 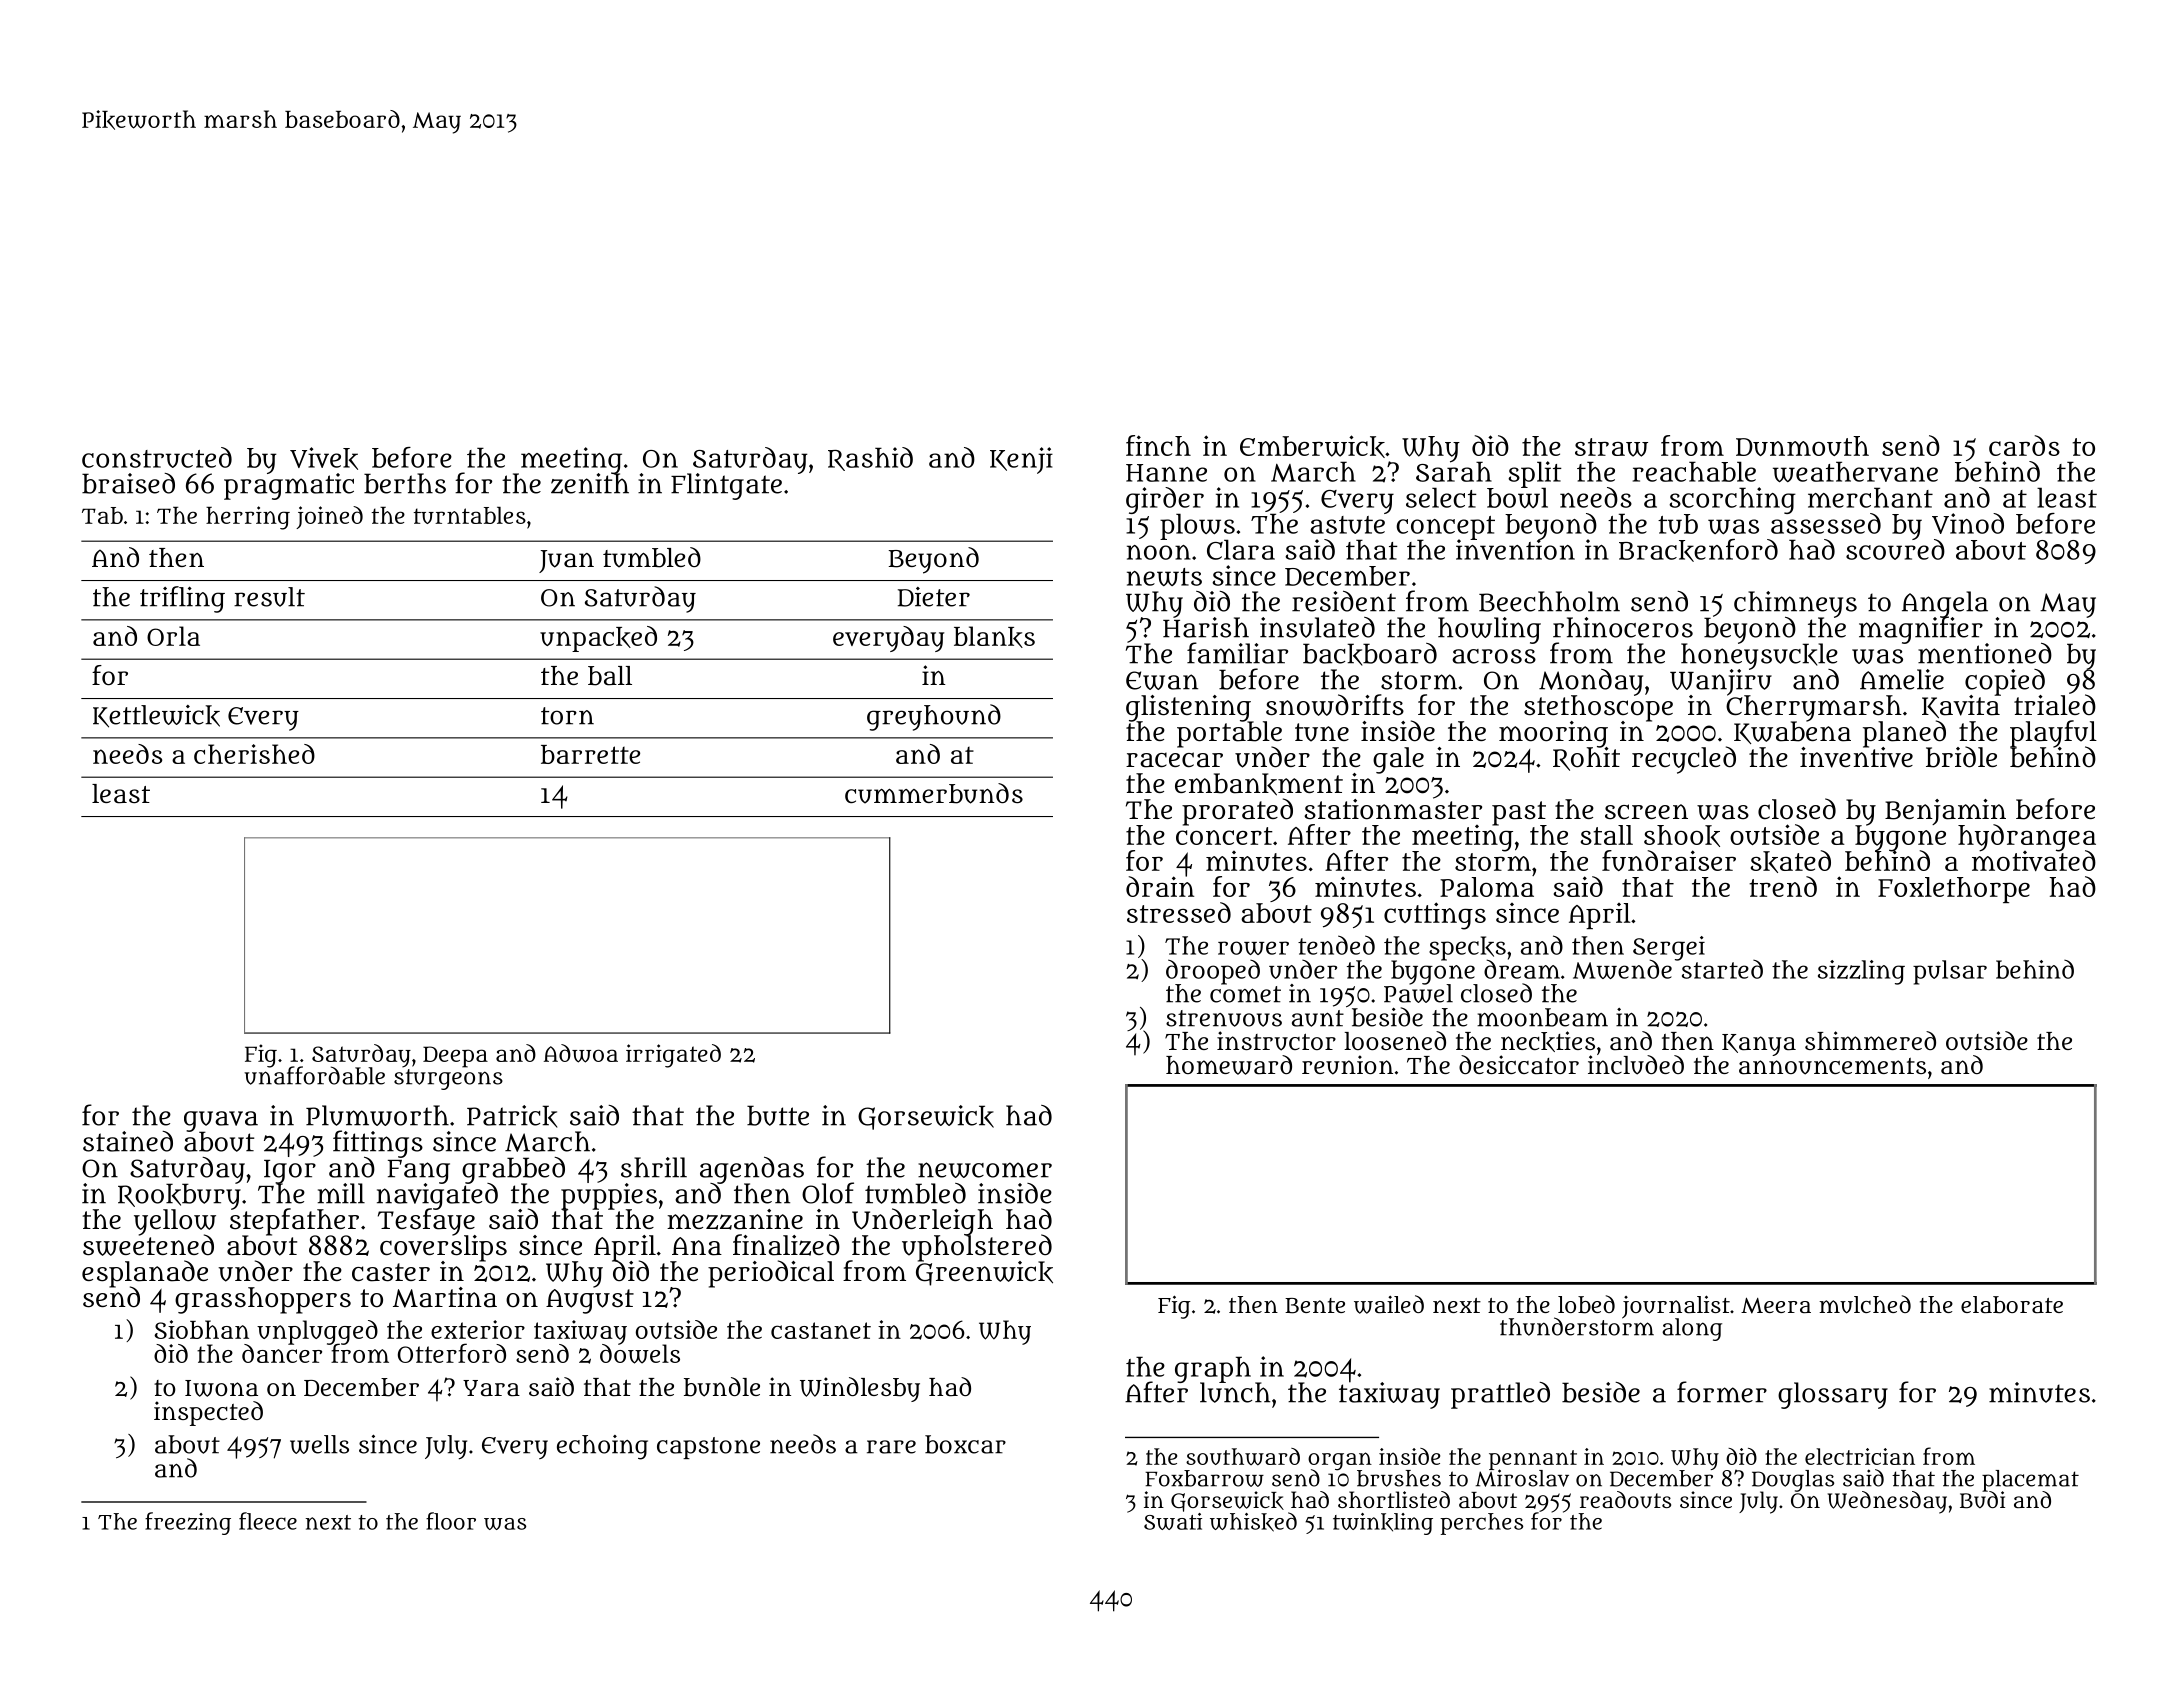 What do you see at coordinates (221, 1121) in the document?
I see `guava` at bounding box center [221, 1121].
